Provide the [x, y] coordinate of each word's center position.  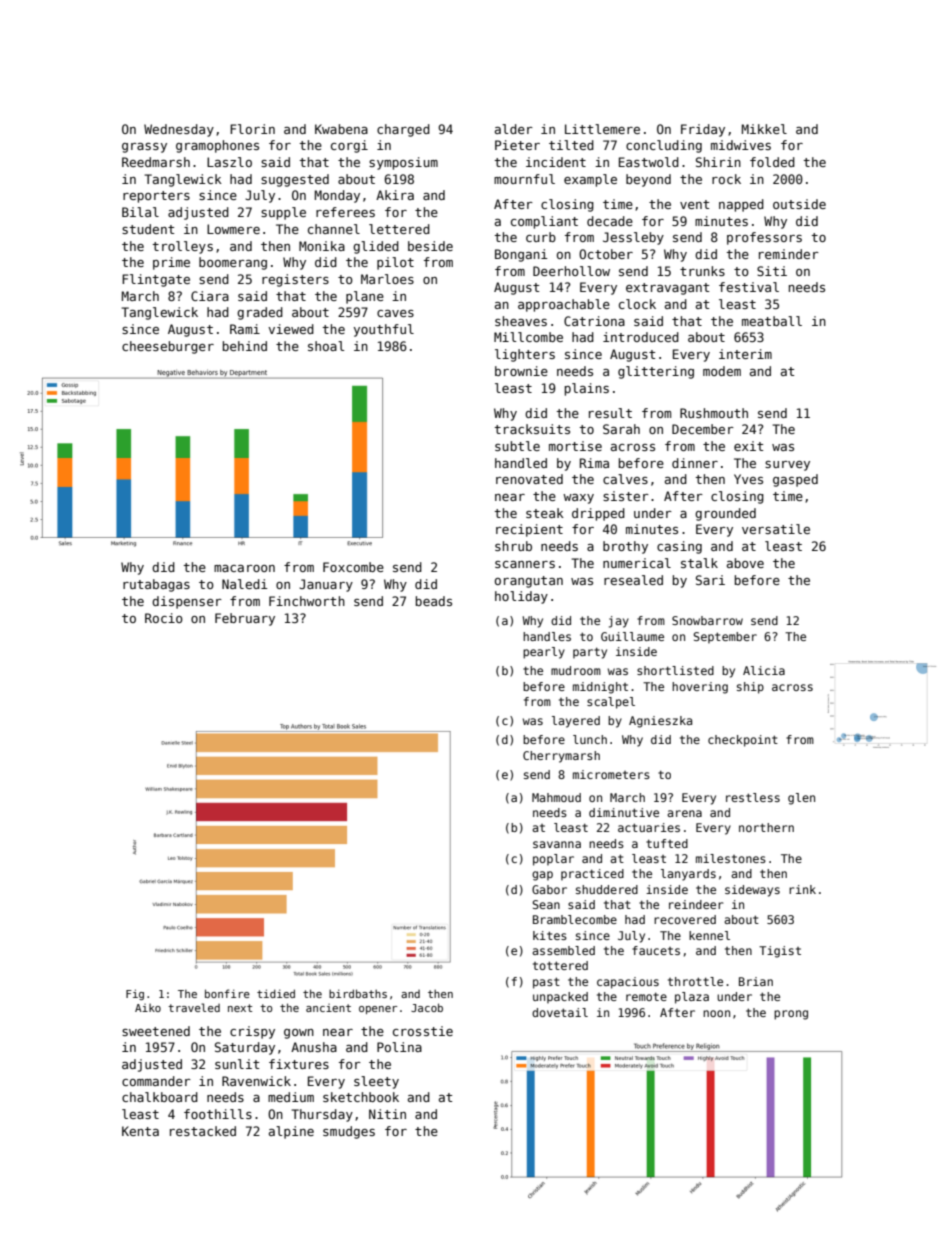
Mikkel [764, 129]
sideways [752, 891]
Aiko [148, 1008]
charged [403, 130]
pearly [544, 653]
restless [753, 797]
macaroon [244, 568]
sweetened [156, 1031]
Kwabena [341, 129]
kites [550, 935]
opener [378, 1010]
